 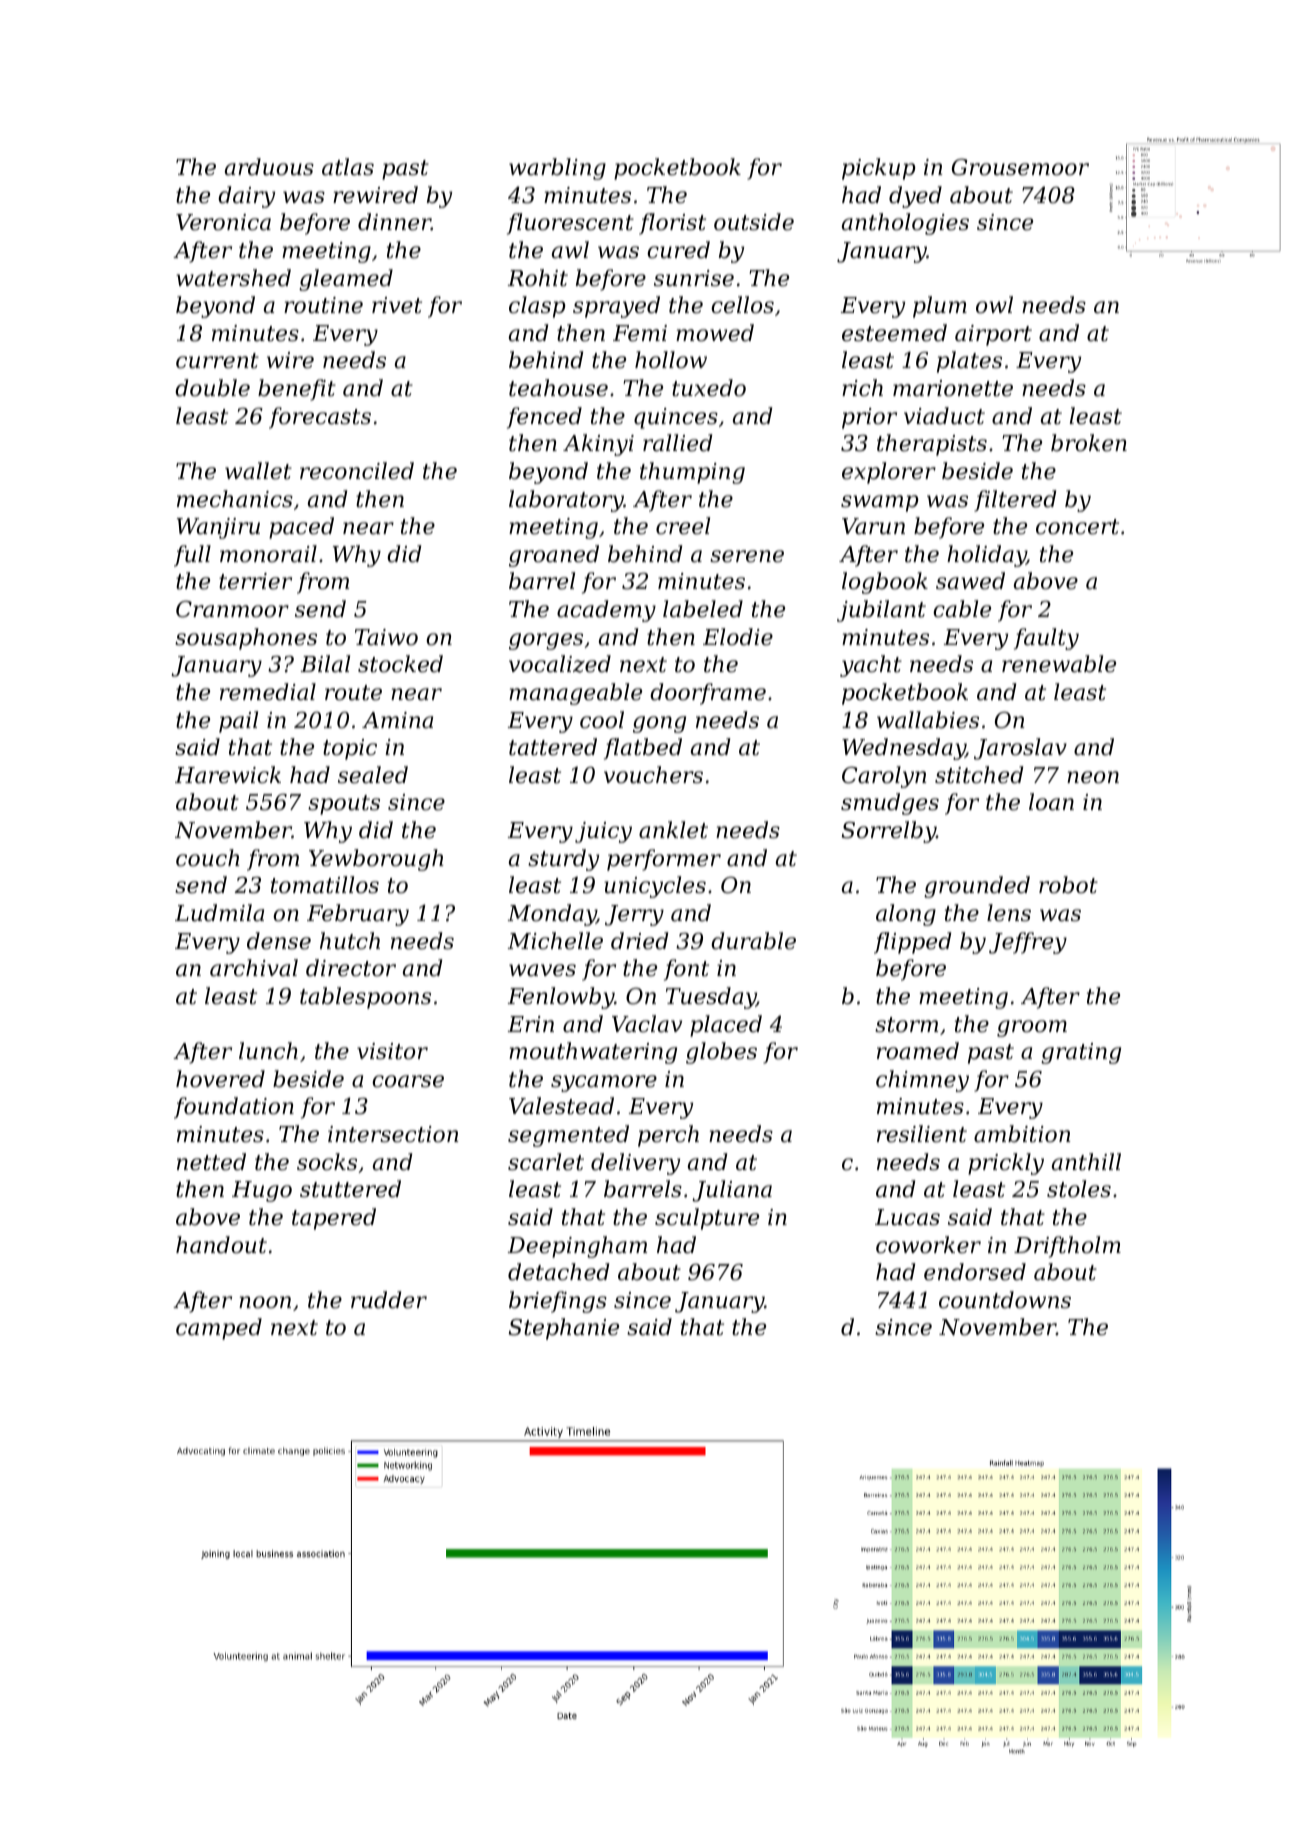 I want to click on Jeffrey, so click(x=1028, y=943).
